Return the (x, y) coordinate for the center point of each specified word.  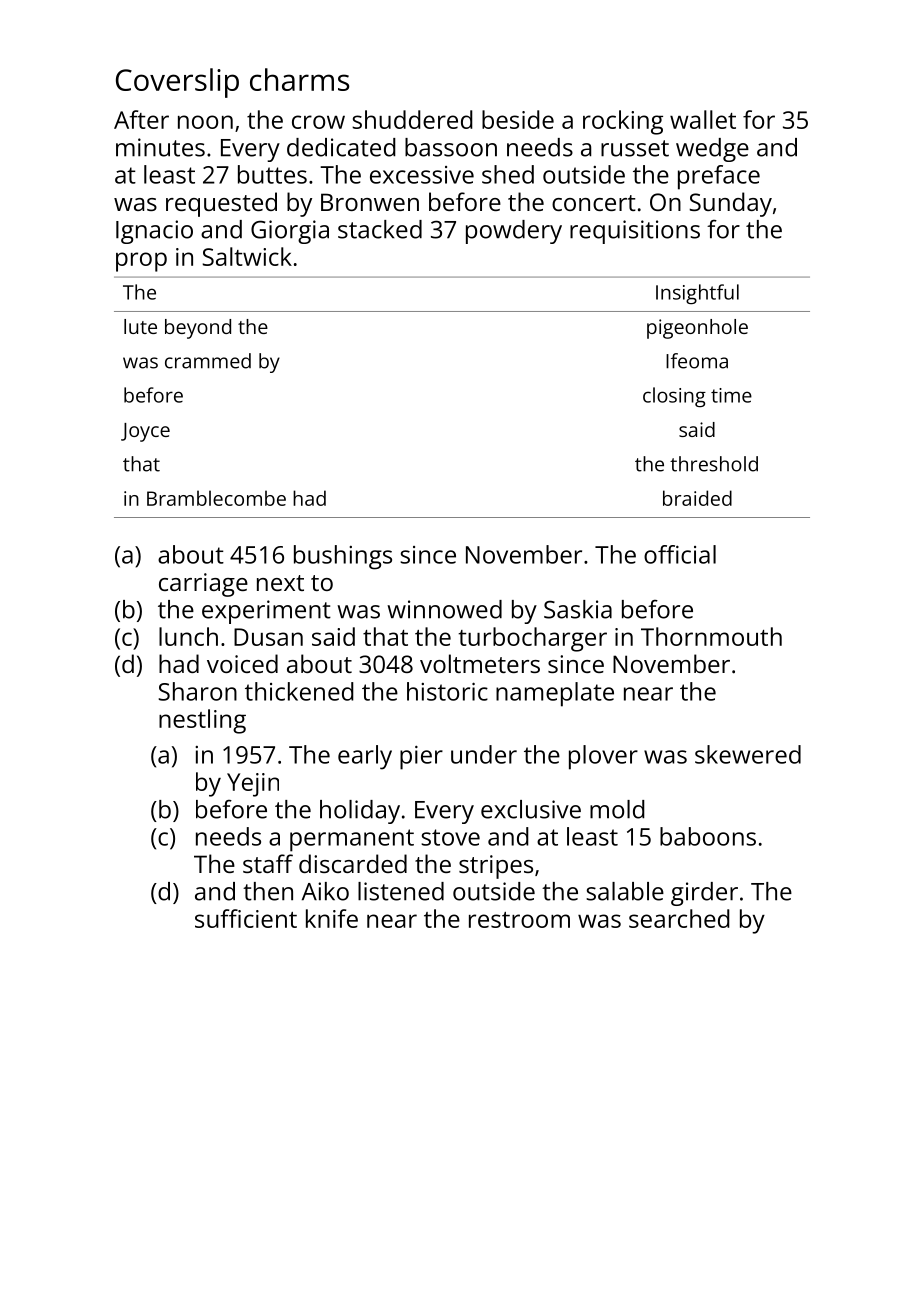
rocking (623, 122)
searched (679, 918)
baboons (708, 836)
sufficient (246, 918)
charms (299, 79)
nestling (202, 721)
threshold (714, 464)
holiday (360, 812)
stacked (380, 229)
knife (332, 918)
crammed (208, 361)
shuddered (412, 119)
